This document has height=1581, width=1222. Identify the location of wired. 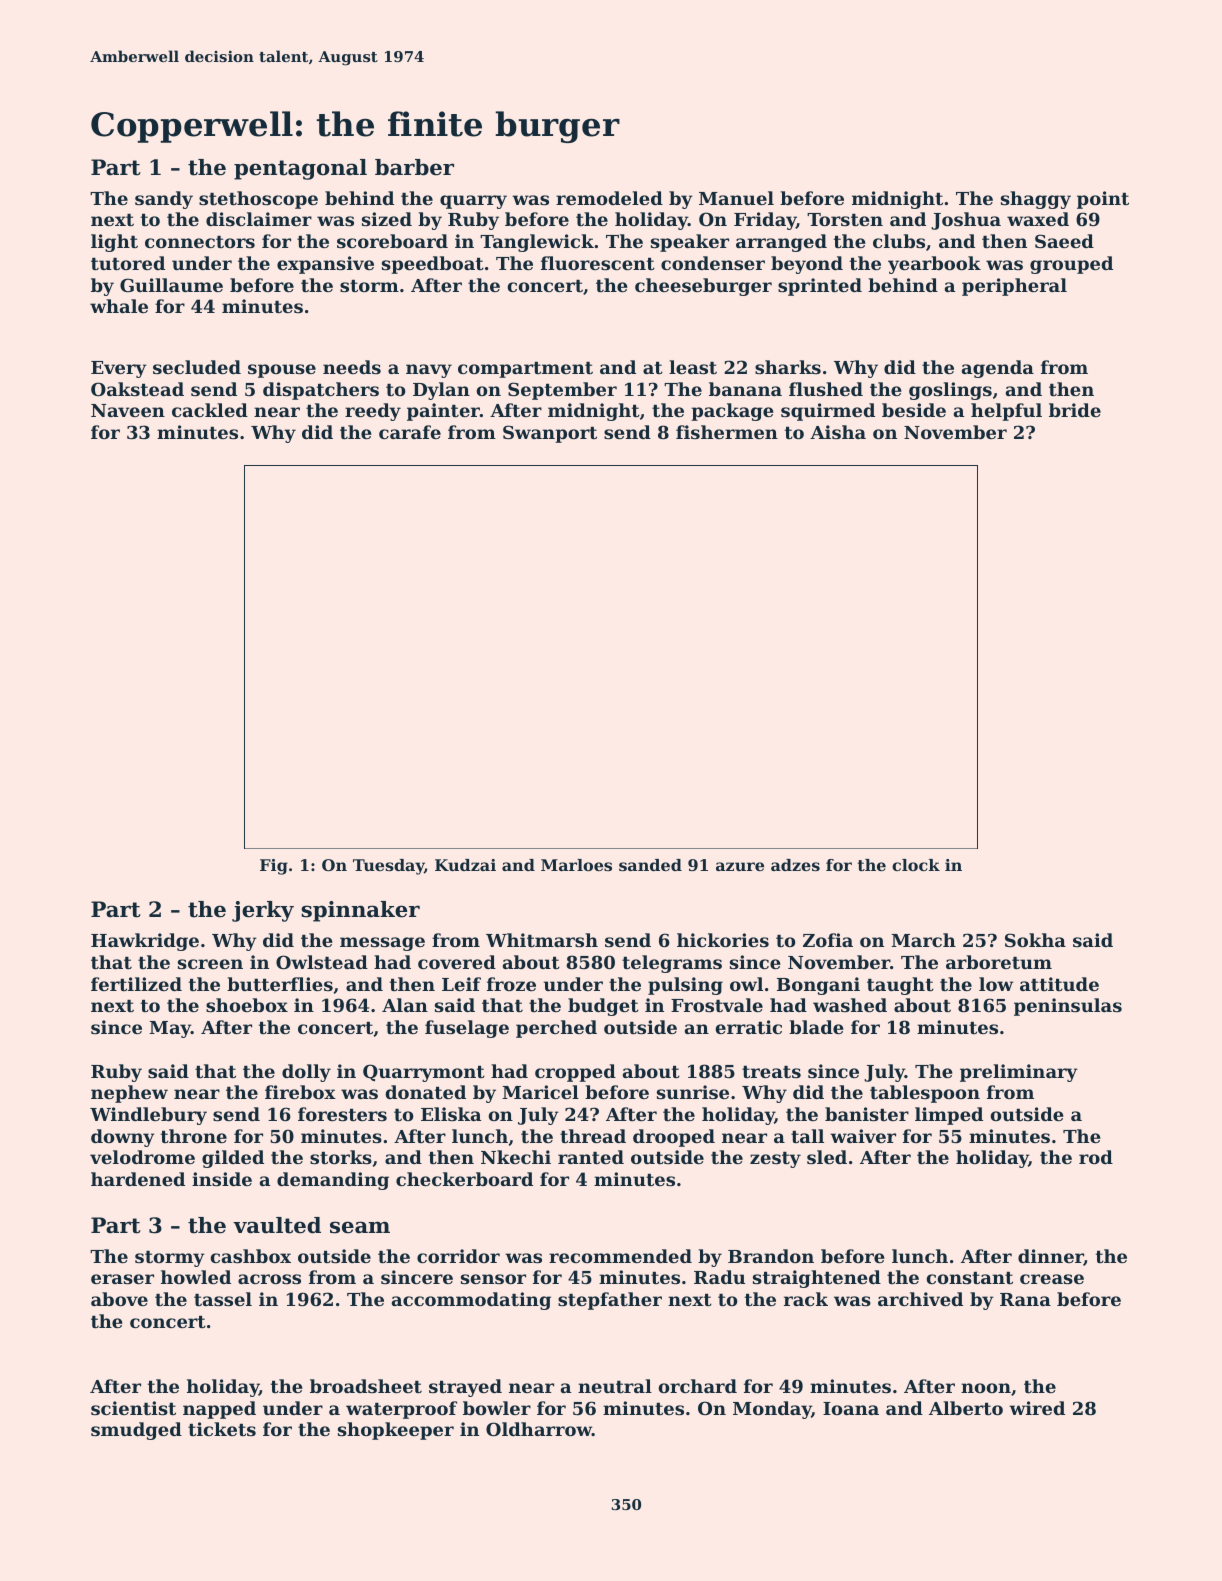
(1037, 1408).
